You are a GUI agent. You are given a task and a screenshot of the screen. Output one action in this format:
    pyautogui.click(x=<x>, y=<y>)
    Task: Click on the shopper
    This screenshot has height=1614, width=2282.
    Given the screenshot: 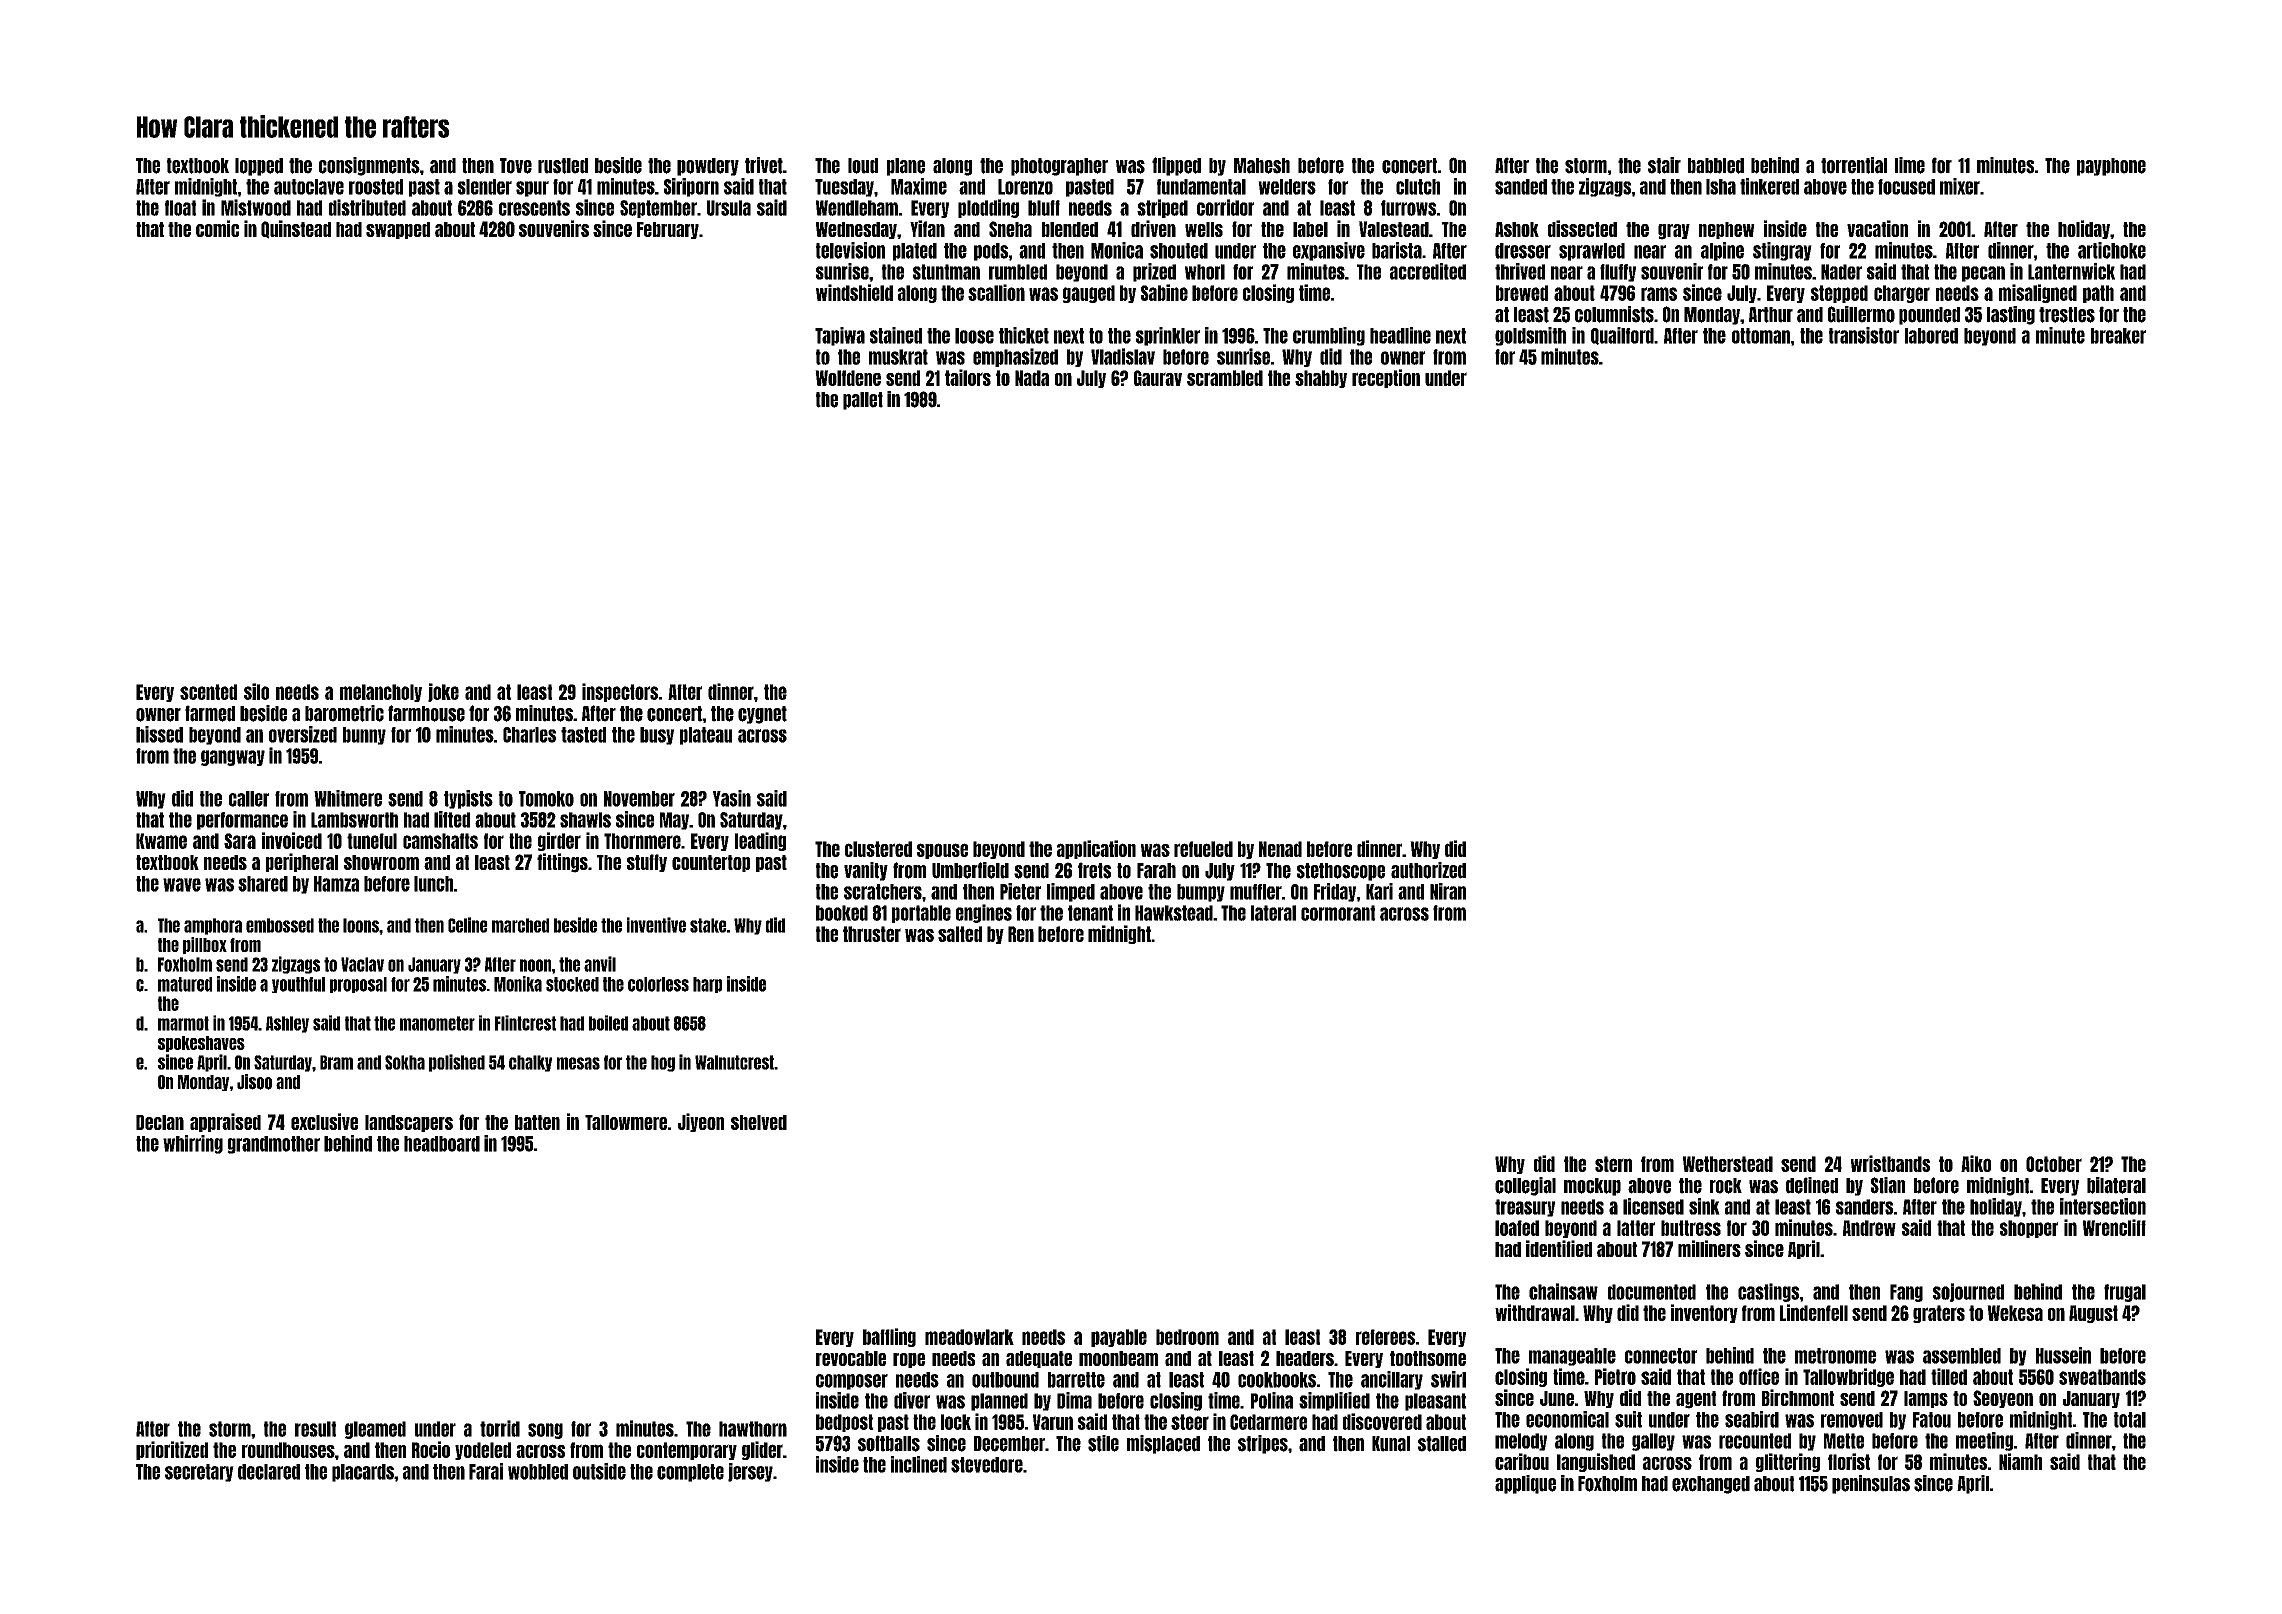 What is the action you would take?
    pyautogui.click(x=2029, y=1229)
